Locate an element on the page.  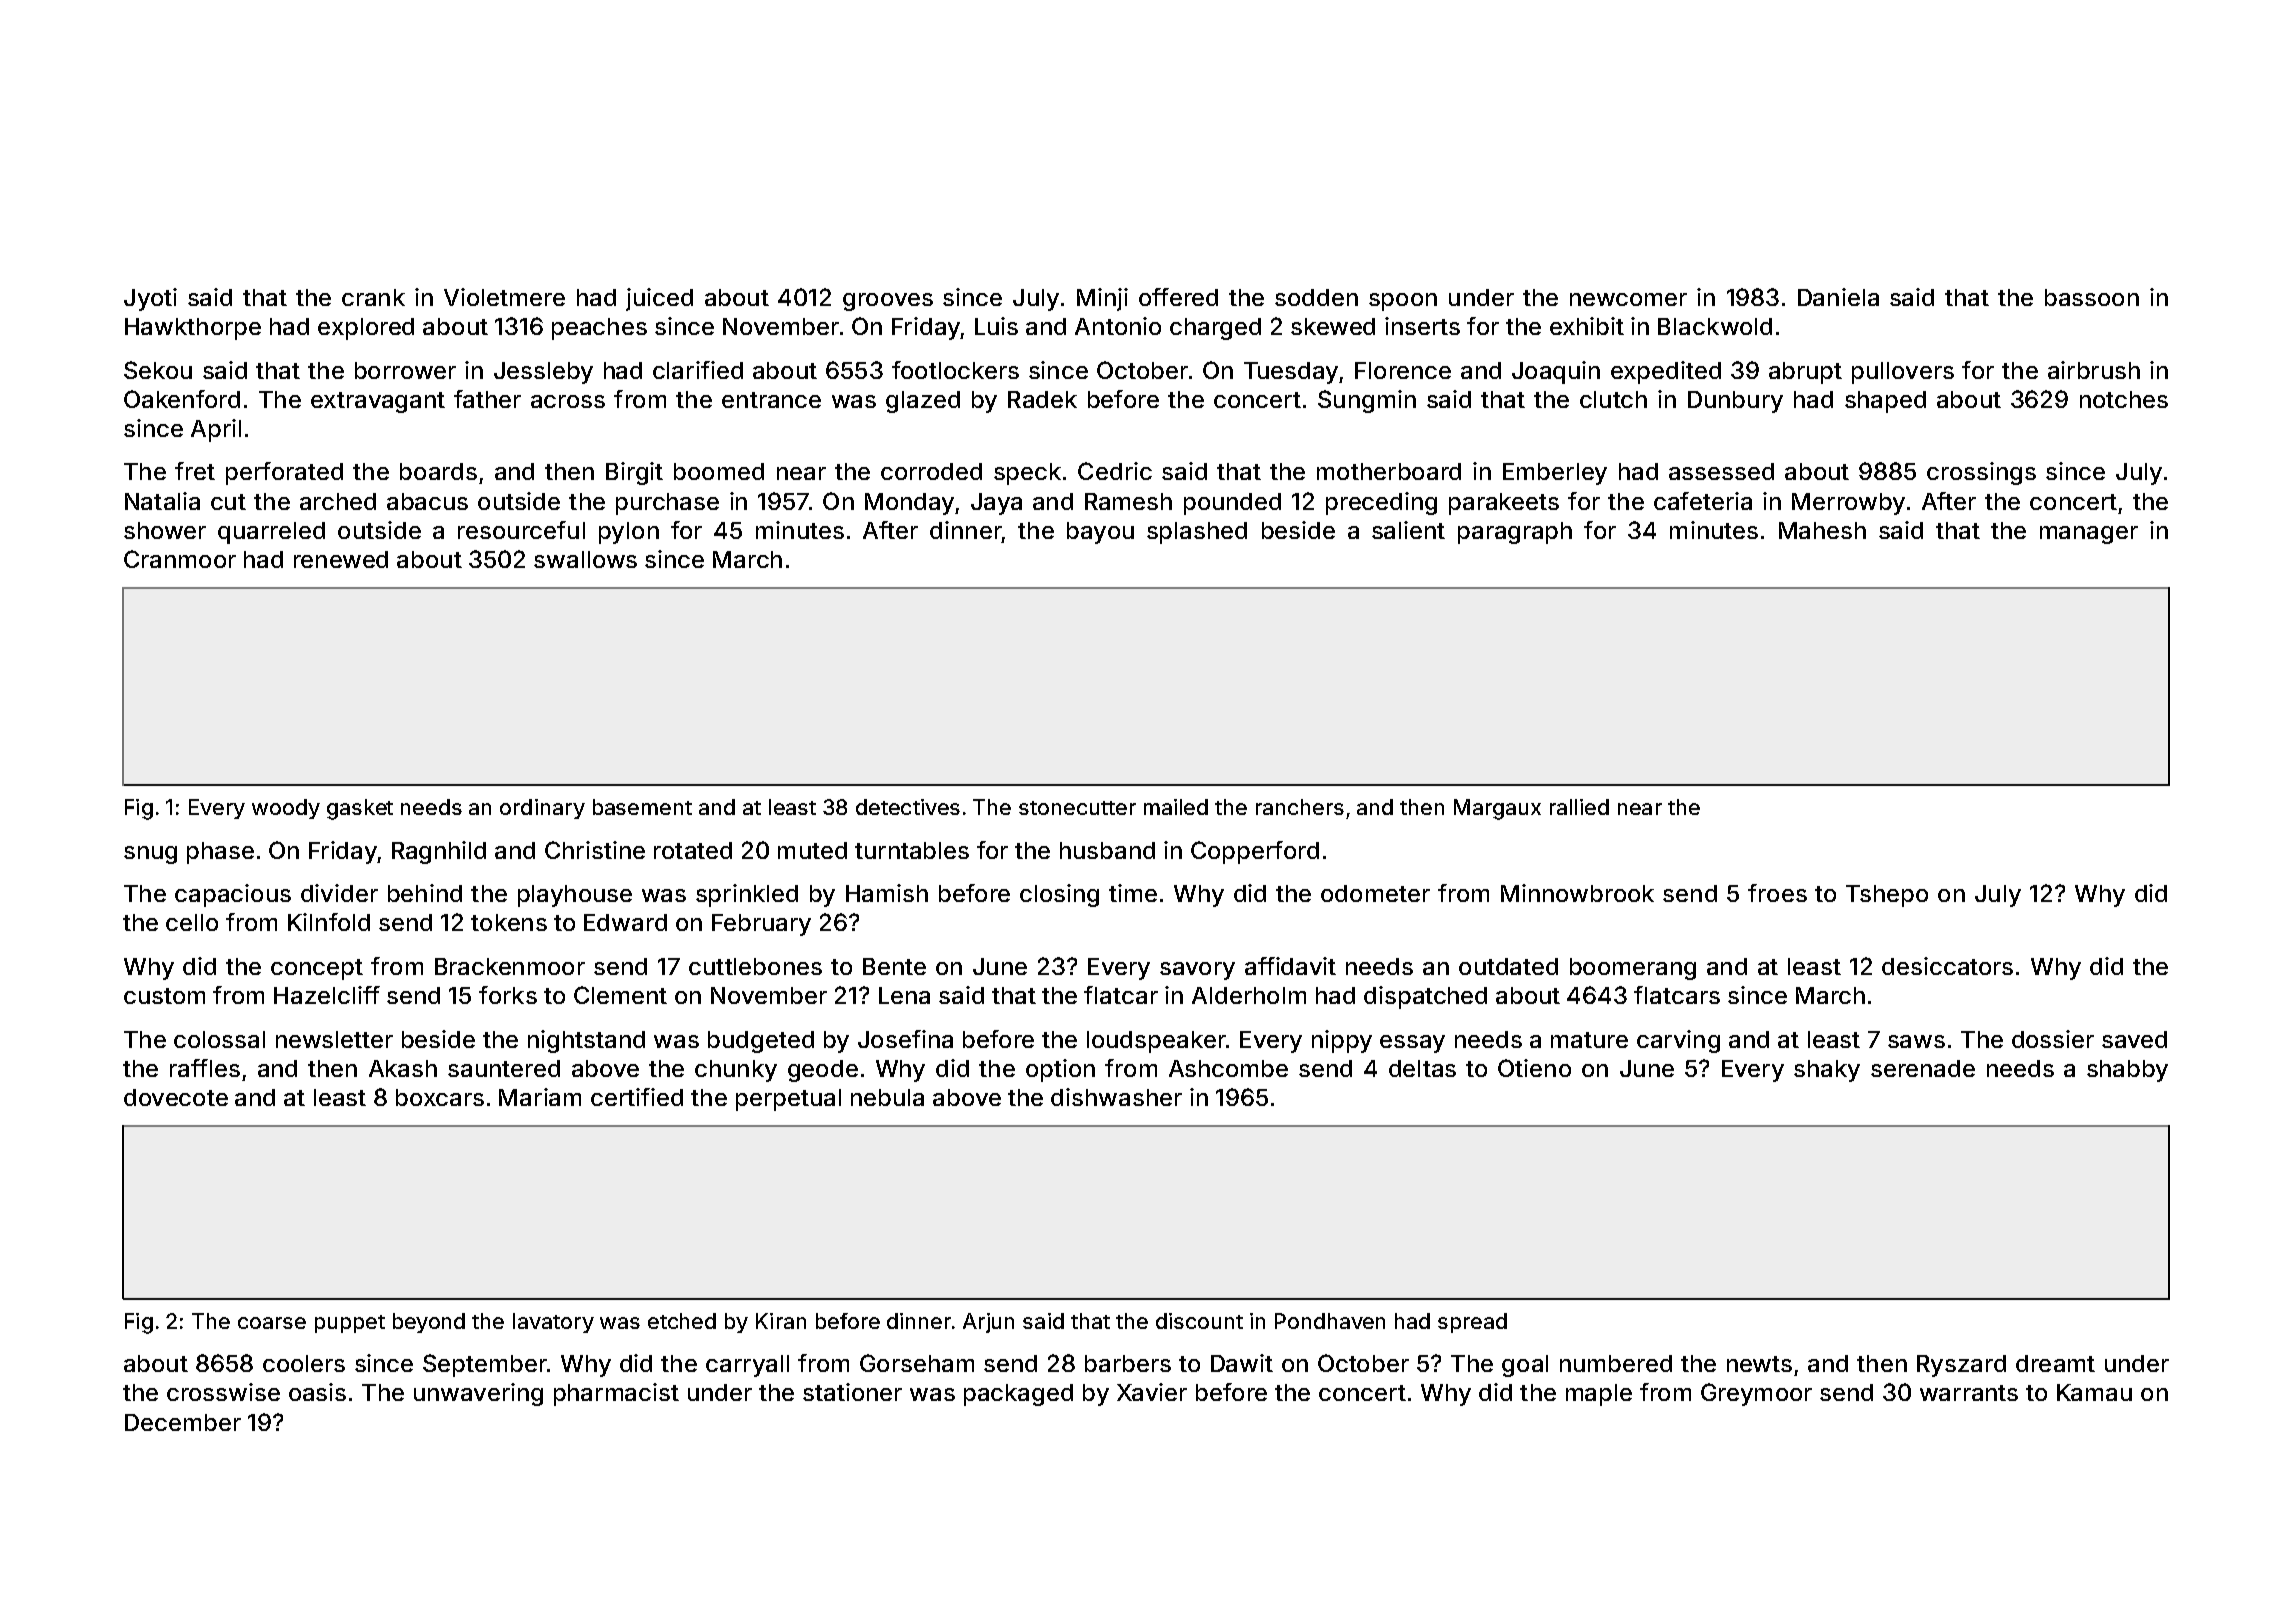
ranchers is located at coordinates (1300, 807).
